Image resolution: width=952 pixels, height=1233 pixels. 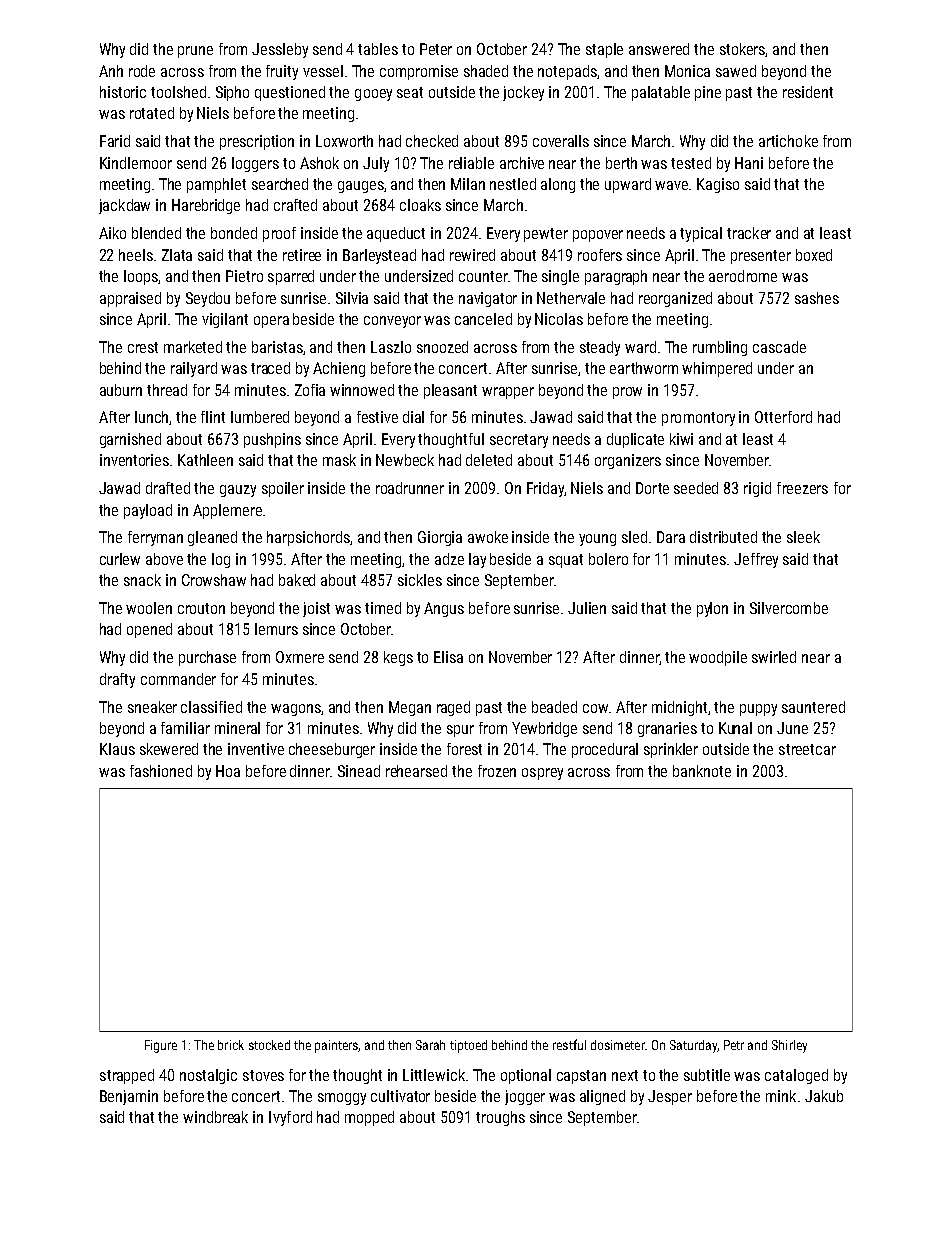 What do you see at coordinates (488, 537) in the screenshot?
I see `awoke` at bounding box center [488, 537].
